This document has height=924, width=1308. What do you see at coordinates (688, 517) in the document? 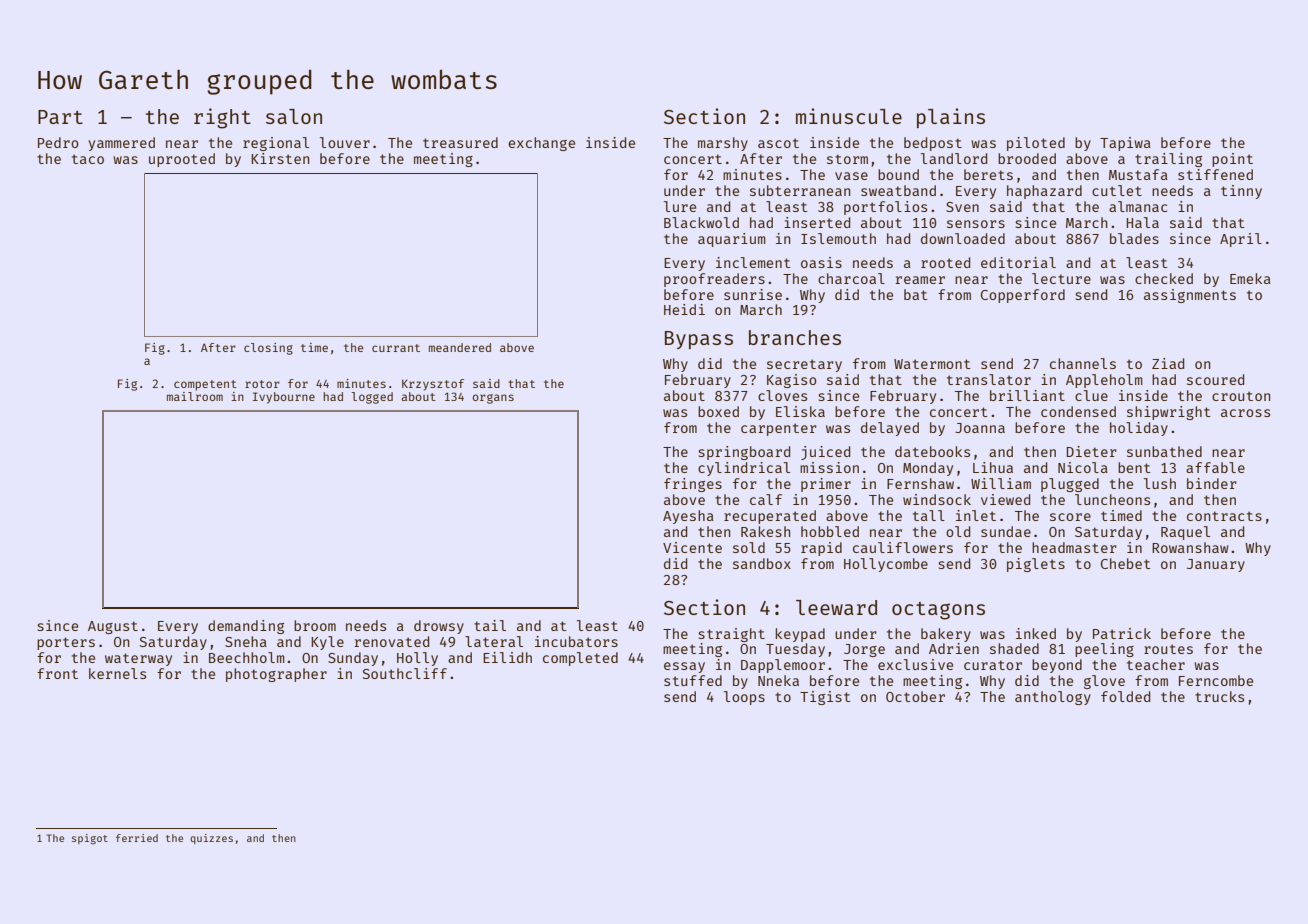
I see `Ayesha` at bounding box center [688, 517].
